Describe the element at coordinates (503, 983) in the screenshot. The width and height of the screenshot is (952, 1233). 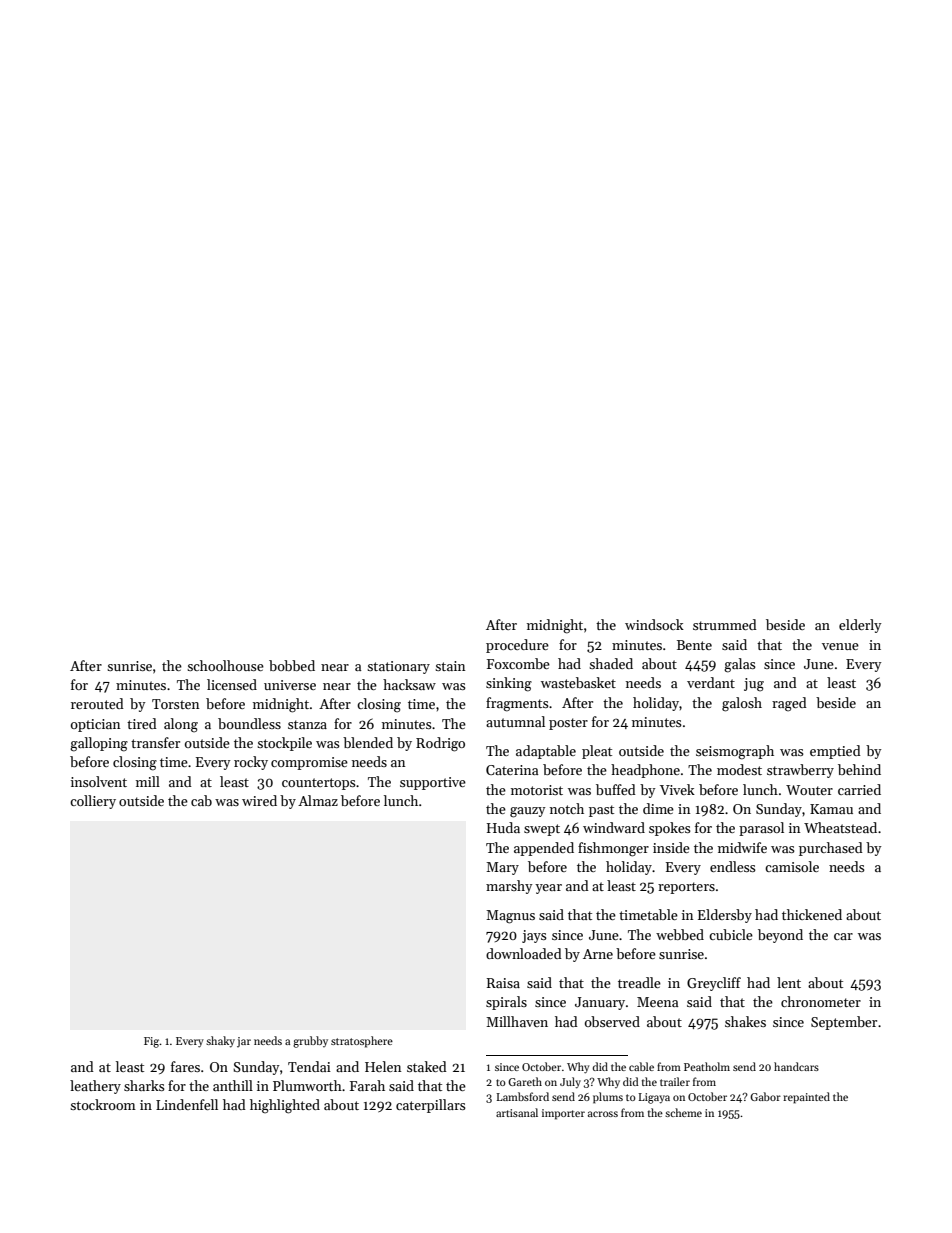
I see `Raisa` at that location.
